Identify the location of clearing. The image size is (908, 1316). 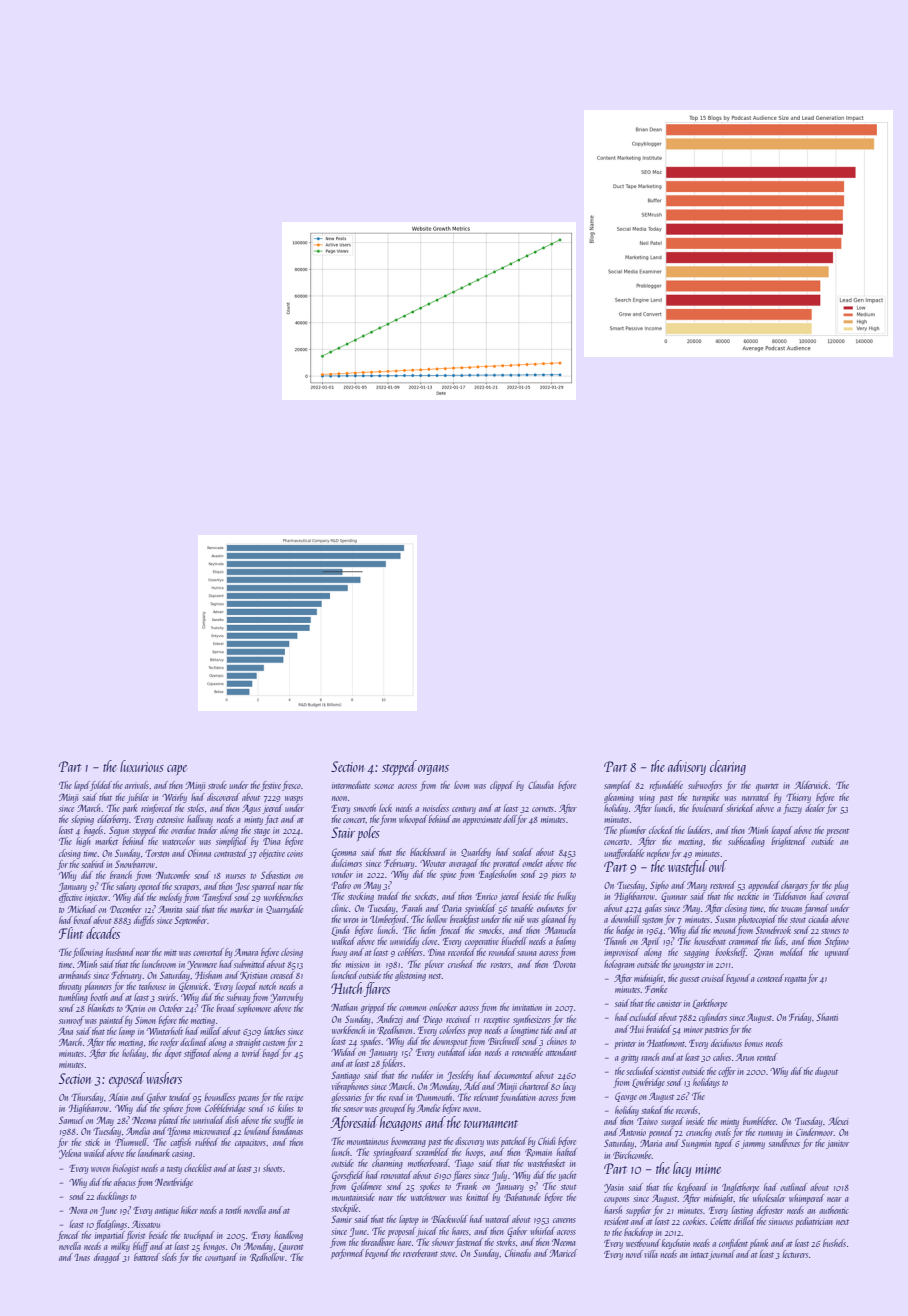
(728, 767).
